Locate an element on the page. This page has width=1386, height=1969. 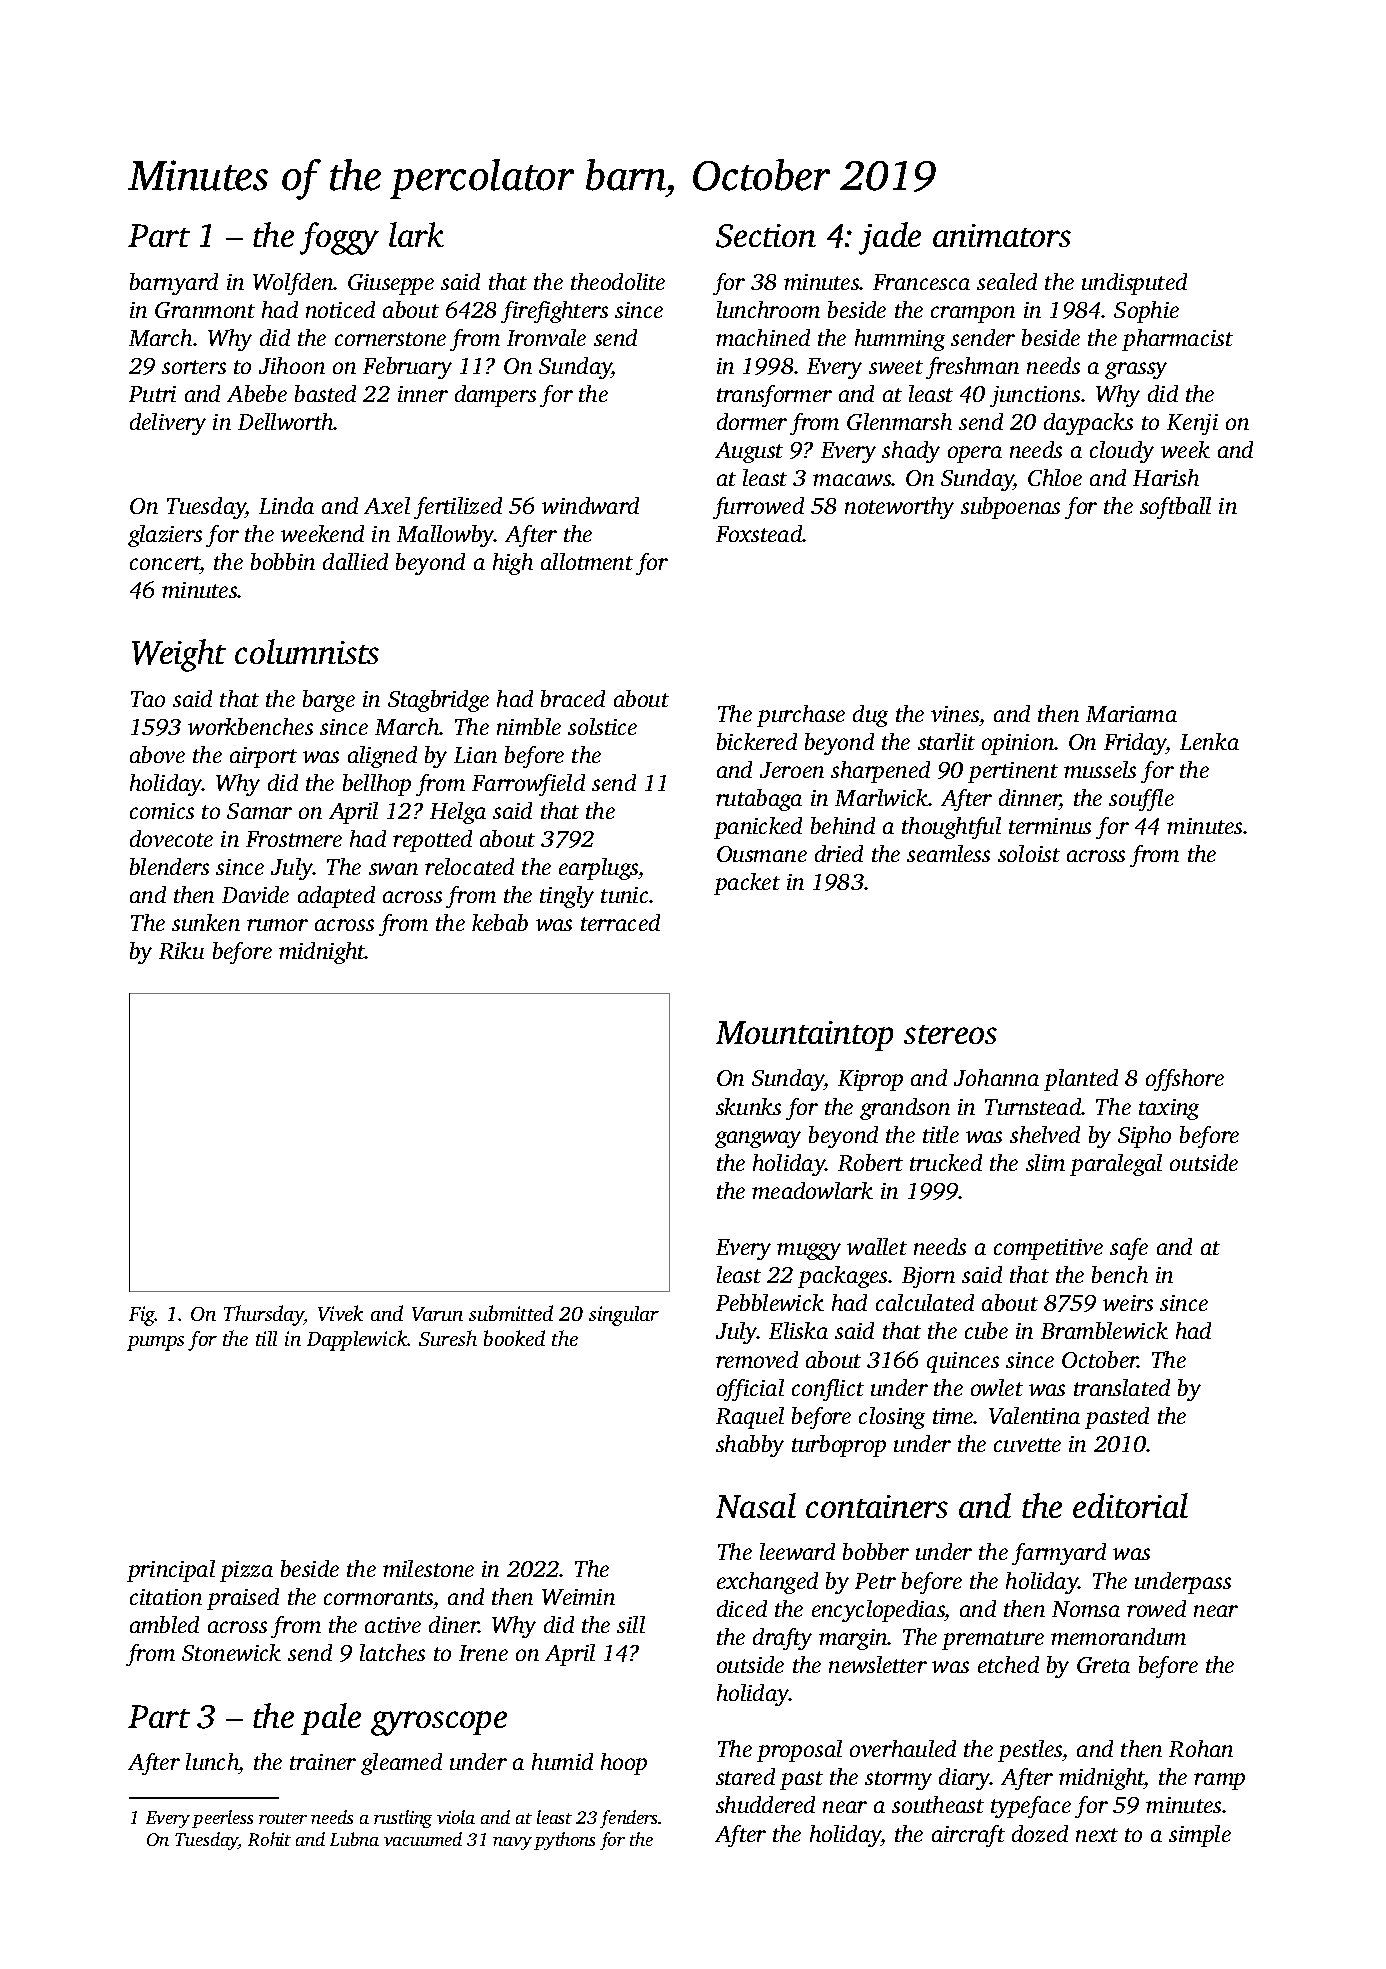
souffle is located at coordinates (1141, 800).
